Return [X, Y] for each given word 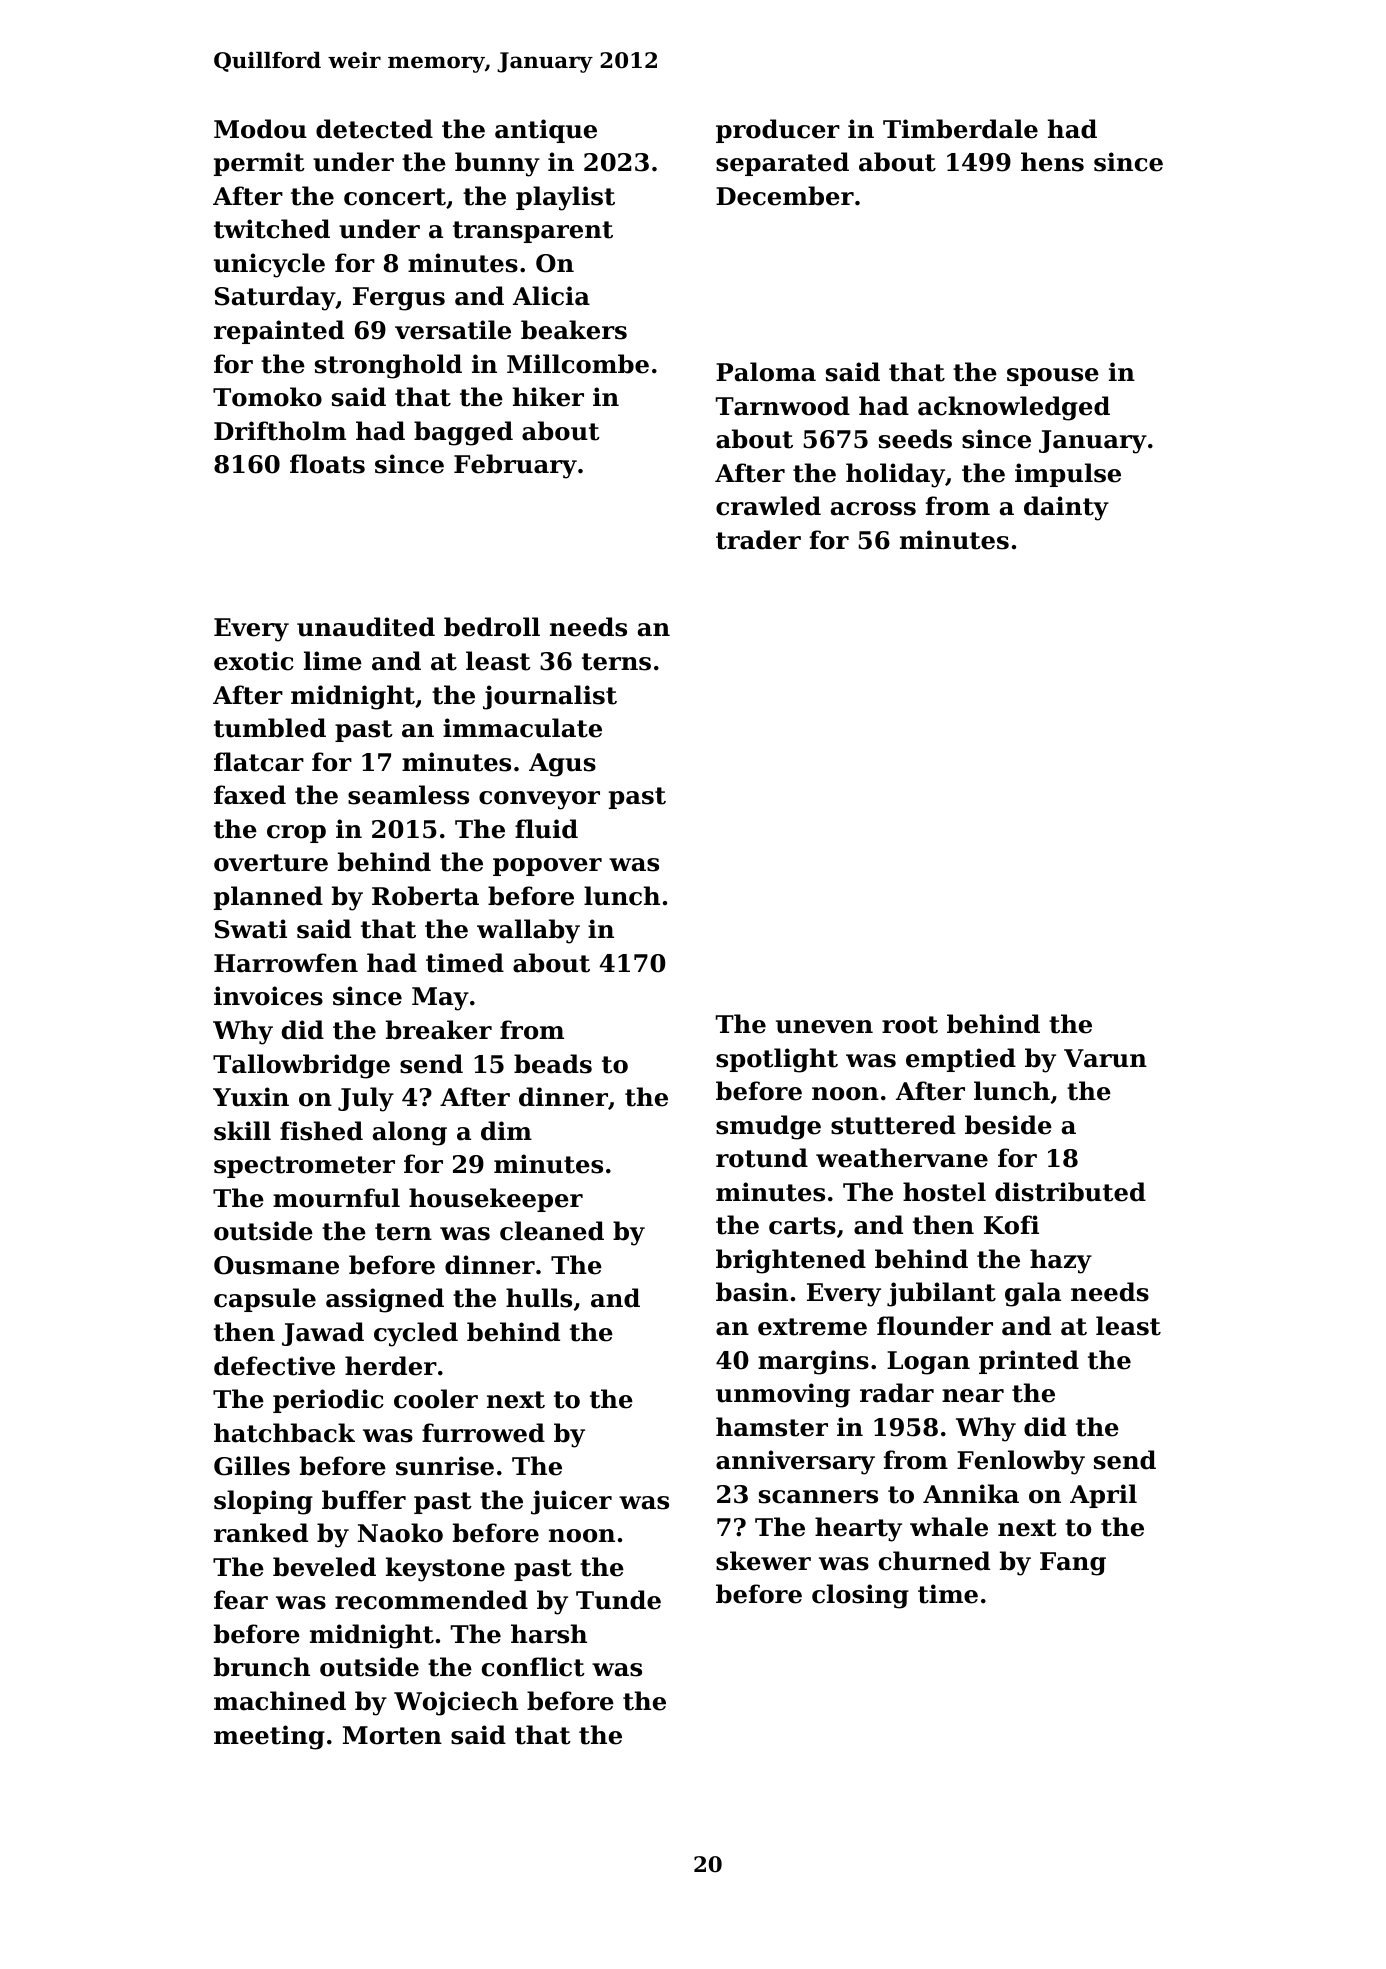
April [1103, 1496]
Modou [260, 129]
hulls [539, 1298]
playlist [565, 198]
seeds [915, 439]
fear [241, 1600]
